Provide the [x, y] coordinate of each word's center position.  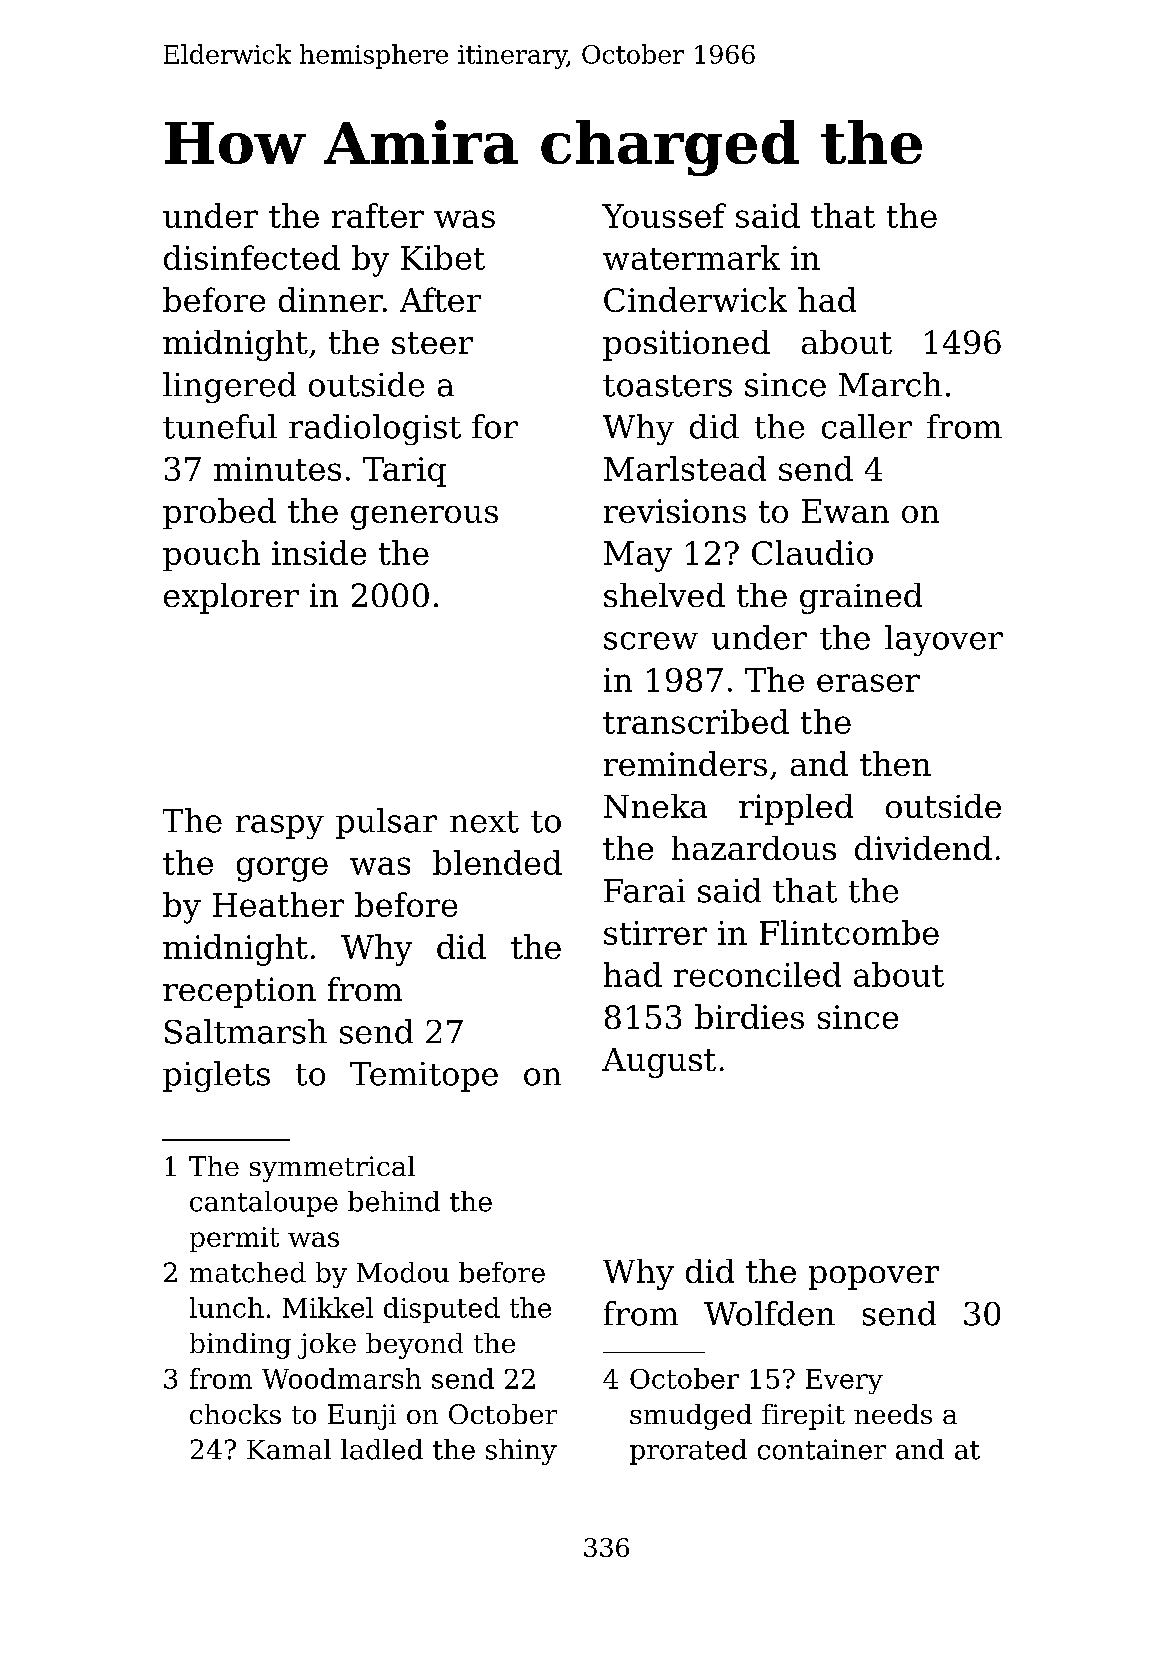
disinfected [252, 257]
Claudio [812, 552]
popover [874, 1278]
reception [239, 992]
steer [432, 343]
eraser [868, 683]
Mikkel [328, 1307]
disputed [442, 1310]
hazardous [754, 848]
